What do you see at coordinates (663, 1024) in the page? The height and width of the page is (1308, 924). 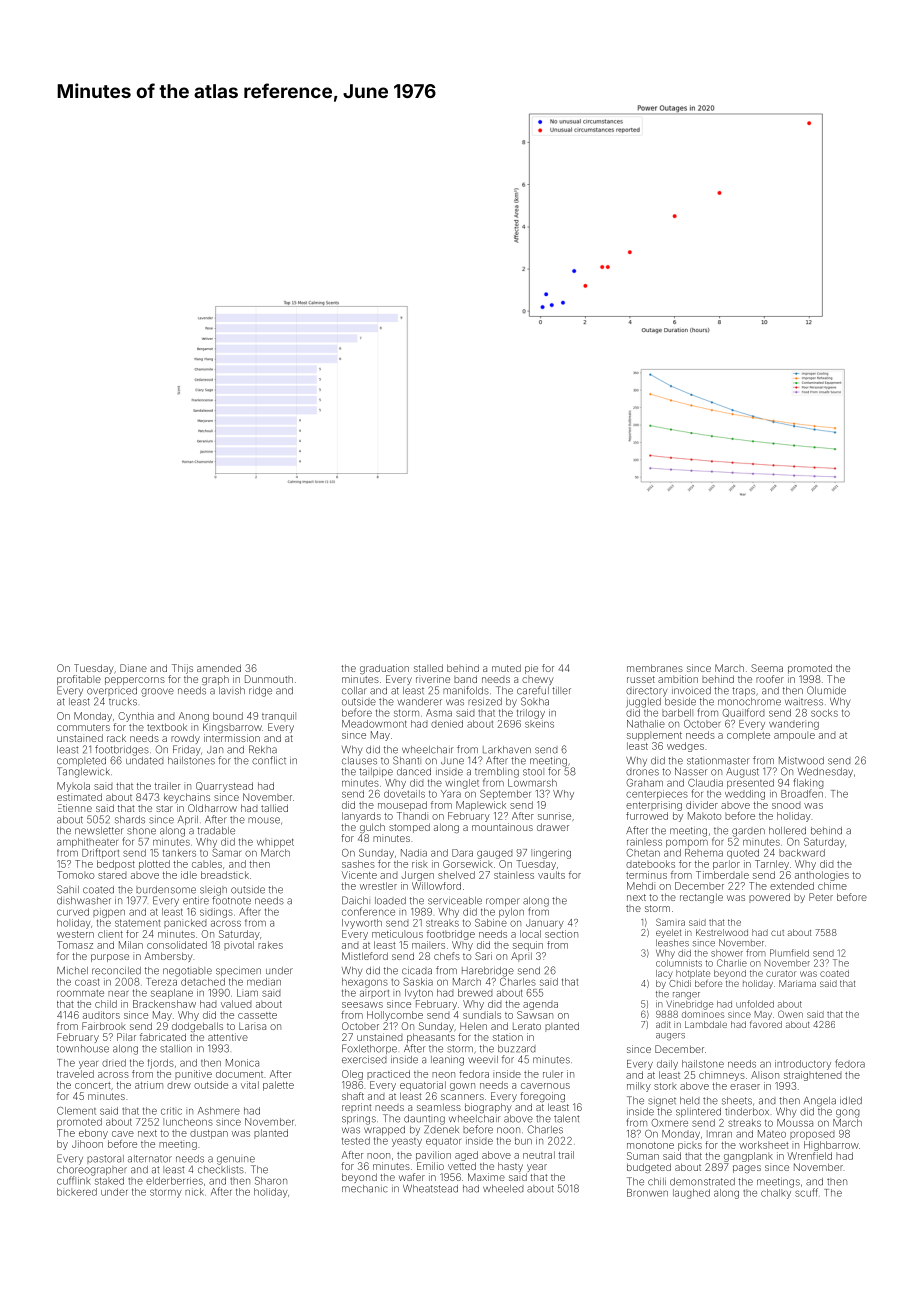 I see `adit` at bounding box center [663, 1024].
